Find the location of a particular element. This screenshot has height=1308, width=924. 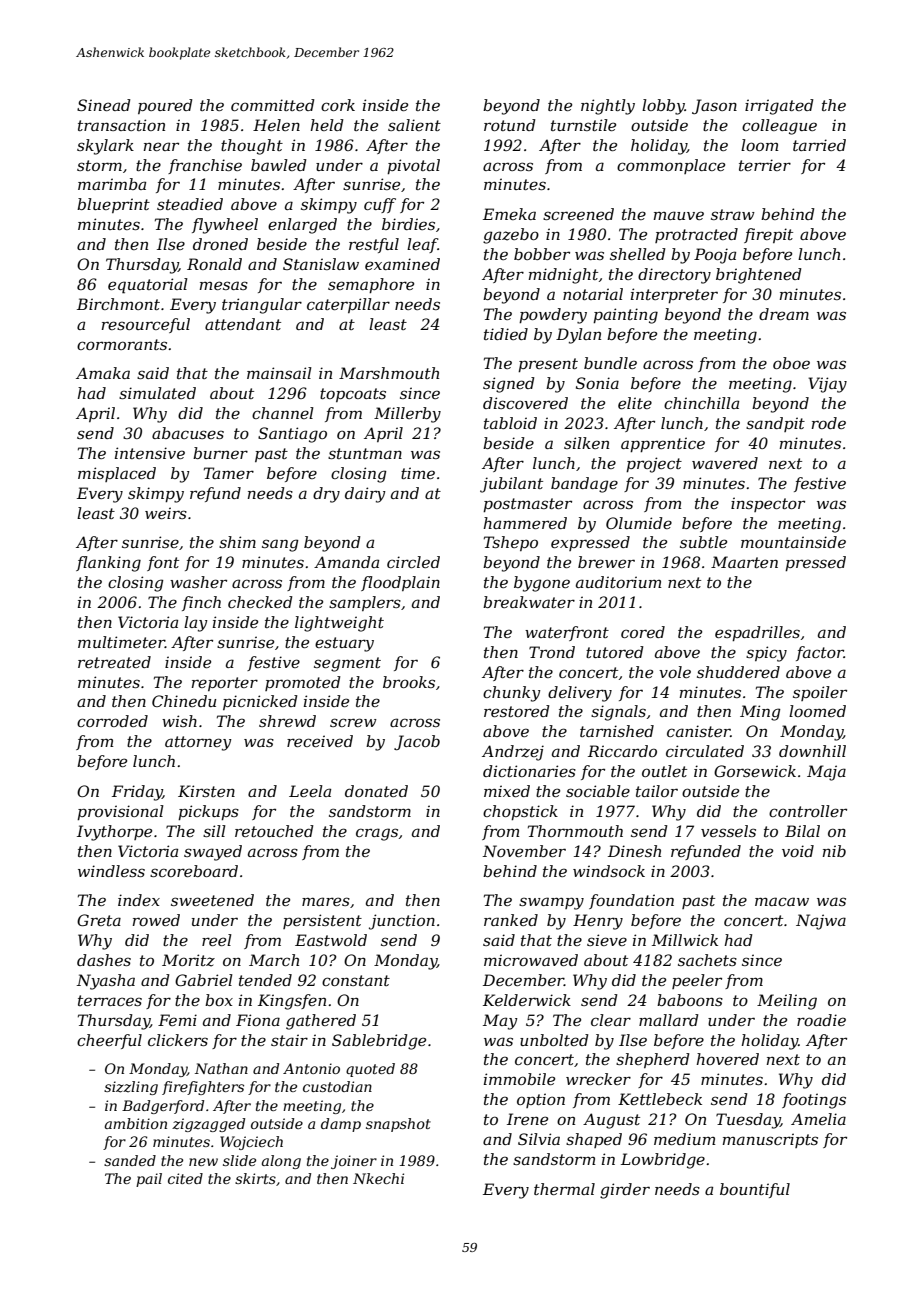

interpreter is located at coordinates (674, 295).
